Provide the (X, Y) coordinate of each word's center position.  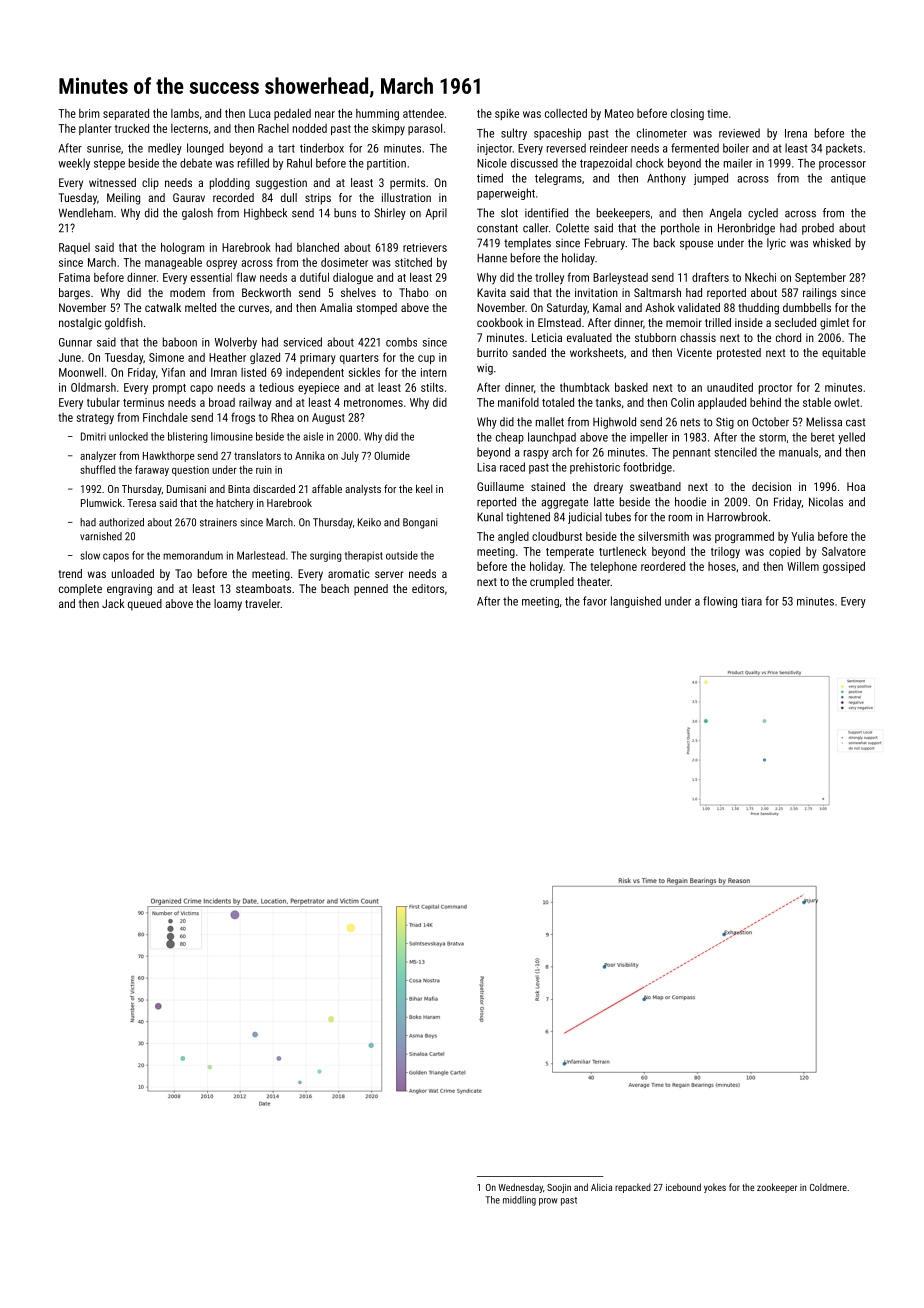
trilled (718, 322)
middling (519, 1201)
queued (145, 605)
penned (371, 590)
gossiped (844, 567)
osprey (221, 265)
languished (636, 602)
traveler (262, 603)
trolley (549, 278)
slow (90, 555)
